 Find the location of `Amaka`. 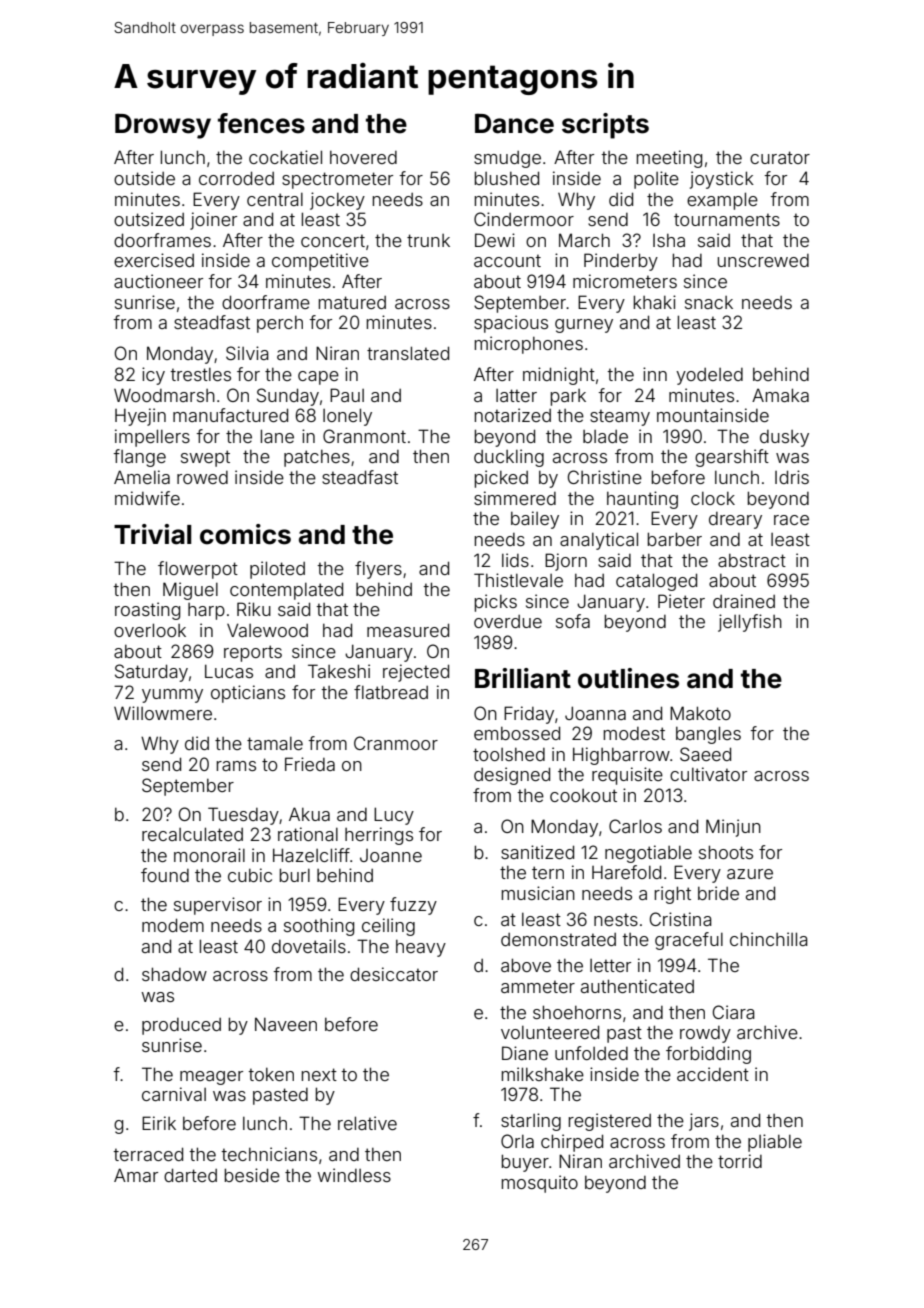

Amaka is located at coordinates (780, 395).
